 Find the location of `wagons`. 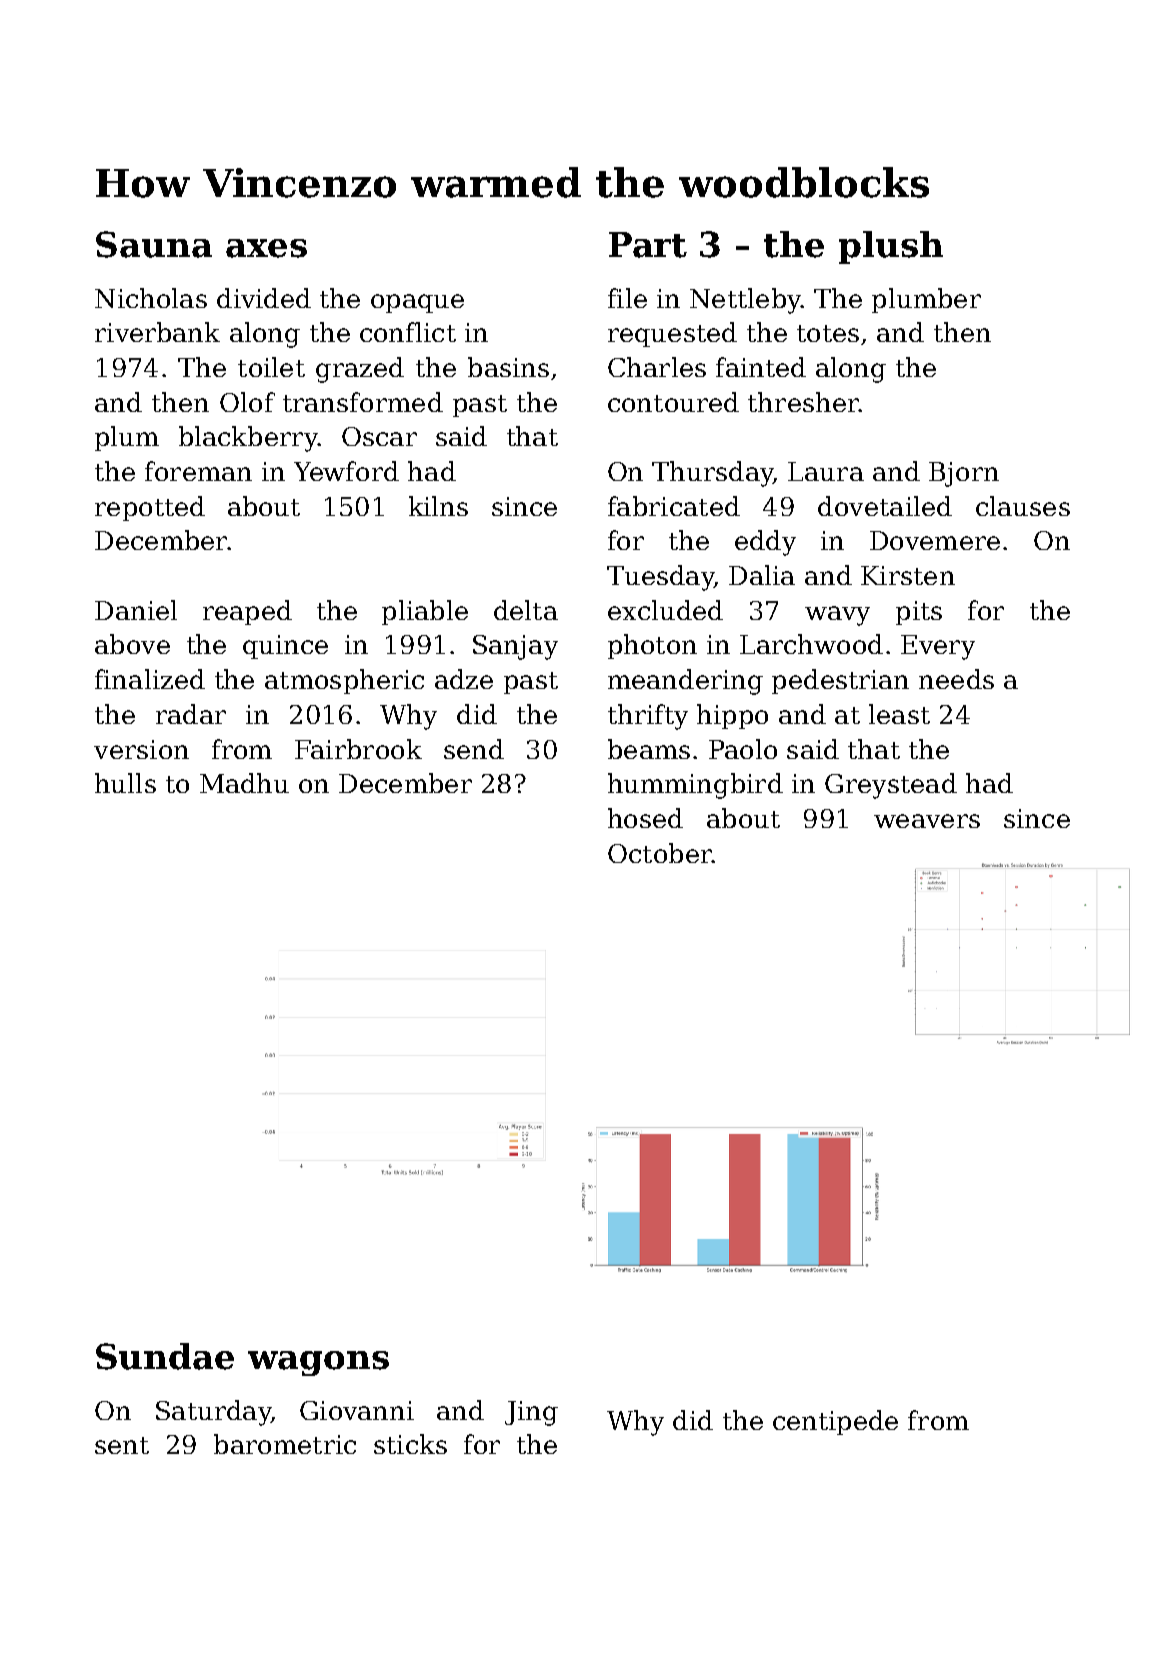

wagons is located at coordinates (318, 1363).
